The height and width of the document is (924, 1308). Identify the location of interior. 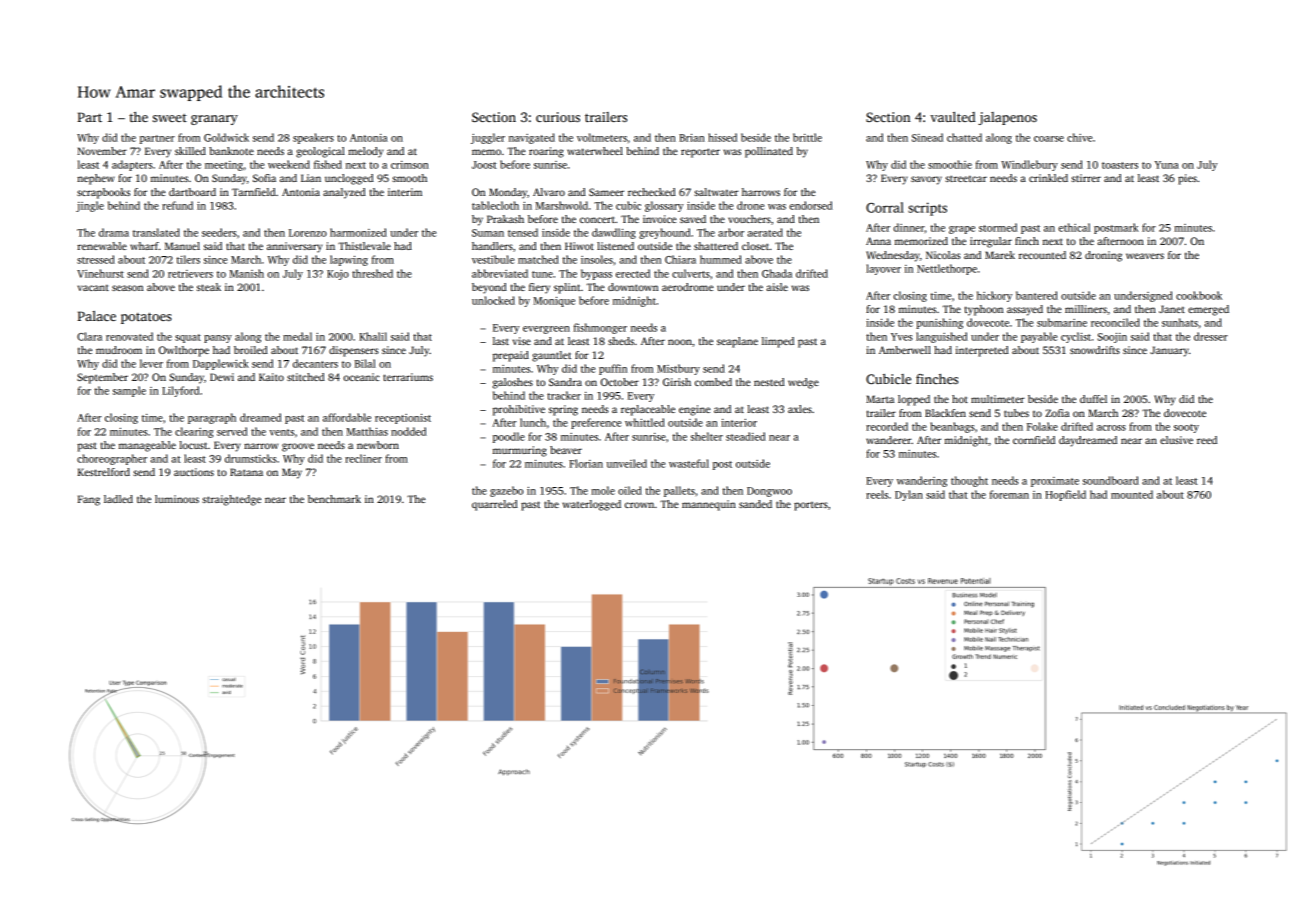
(739, 423).
